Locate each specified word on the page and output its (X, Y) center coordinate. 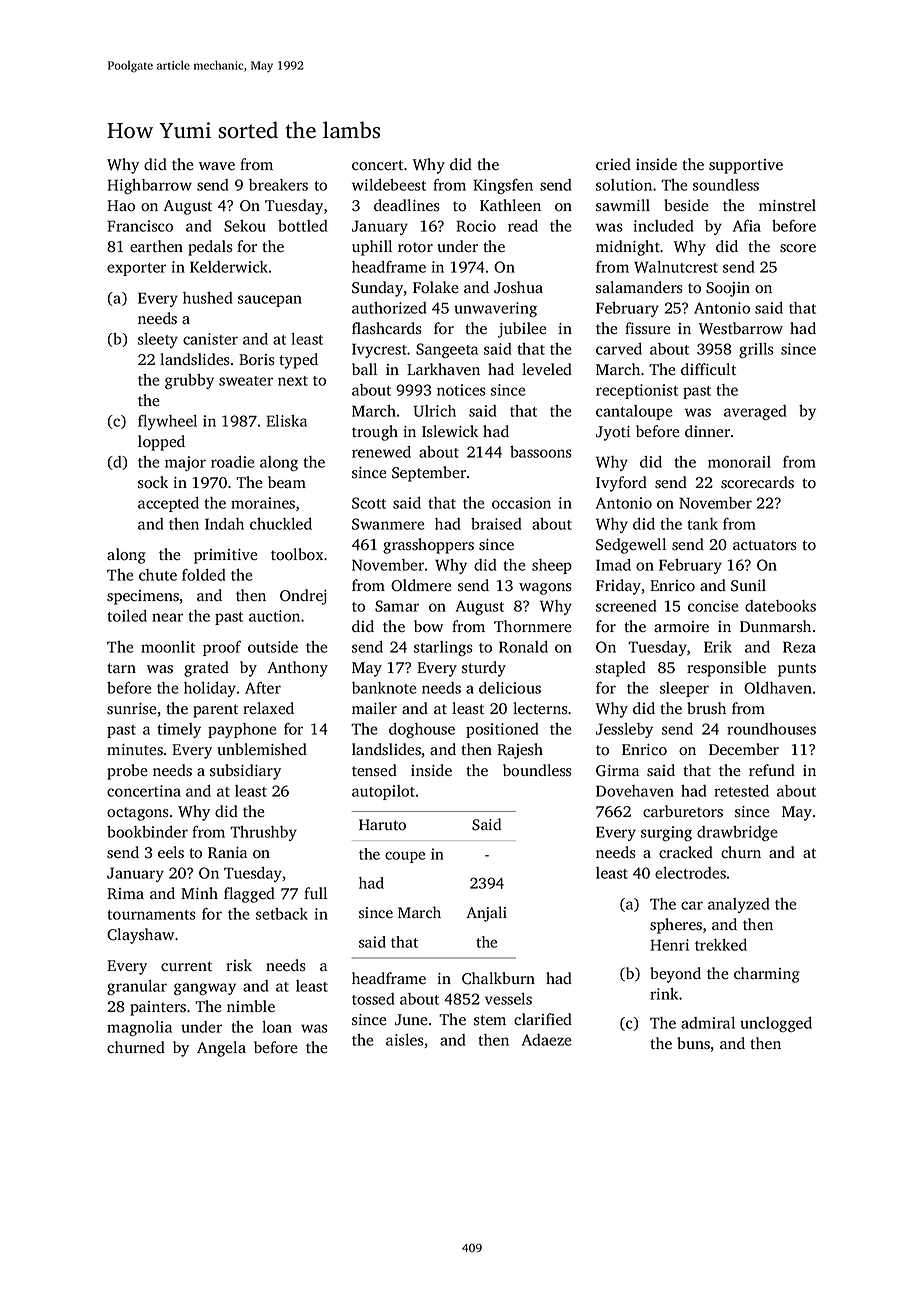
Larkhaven (443, 369)
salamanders (639, 287)
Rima (125, 894)
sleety (158, 340)
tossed (373, 999)
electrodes (690, 873)
